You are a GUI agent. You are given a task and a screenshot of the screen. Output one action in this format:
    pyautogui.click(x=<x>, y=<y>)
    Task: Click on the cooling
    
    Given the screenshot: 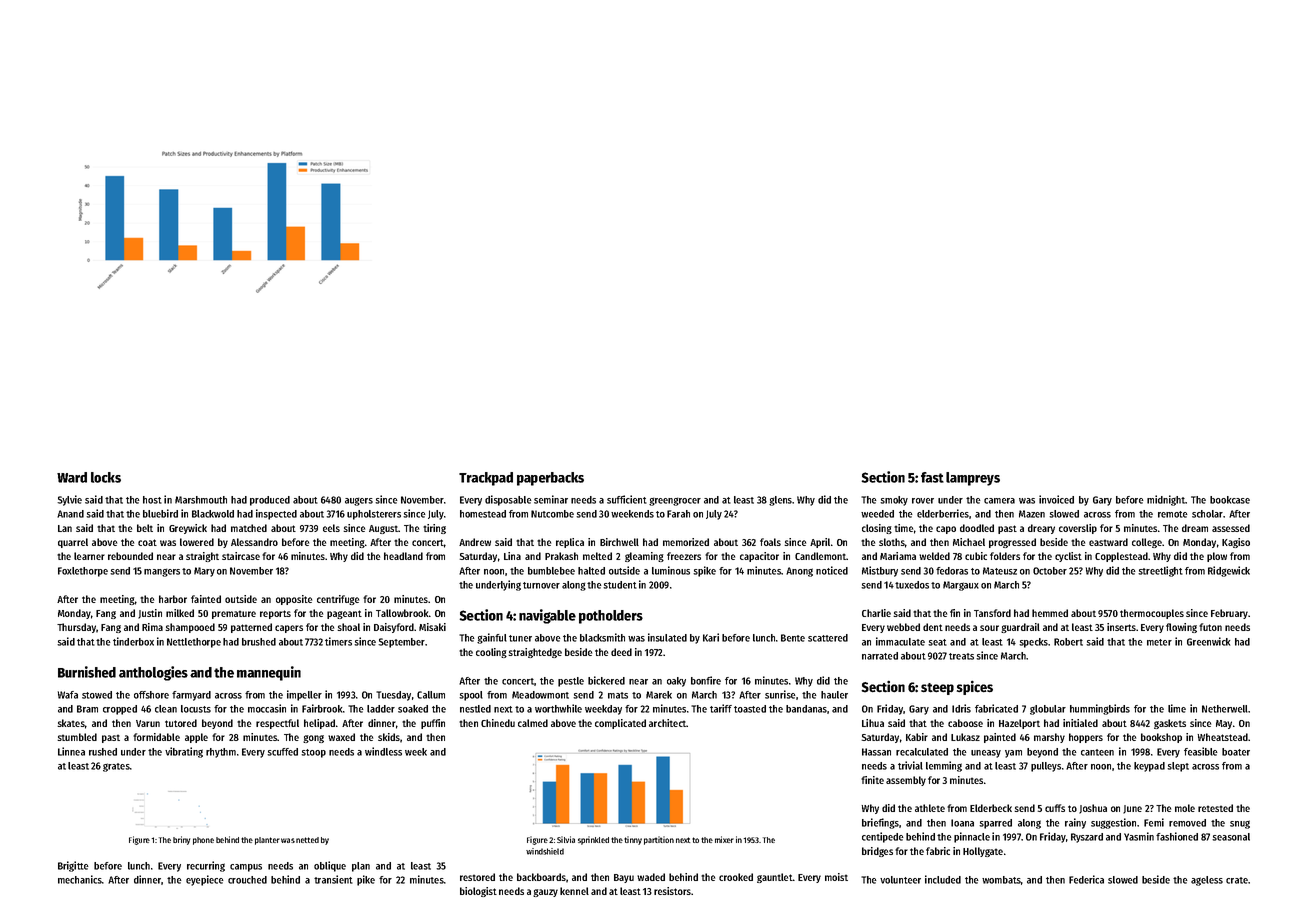 What is the action you would take?
    pyautogui.click(x=491, y=653)
